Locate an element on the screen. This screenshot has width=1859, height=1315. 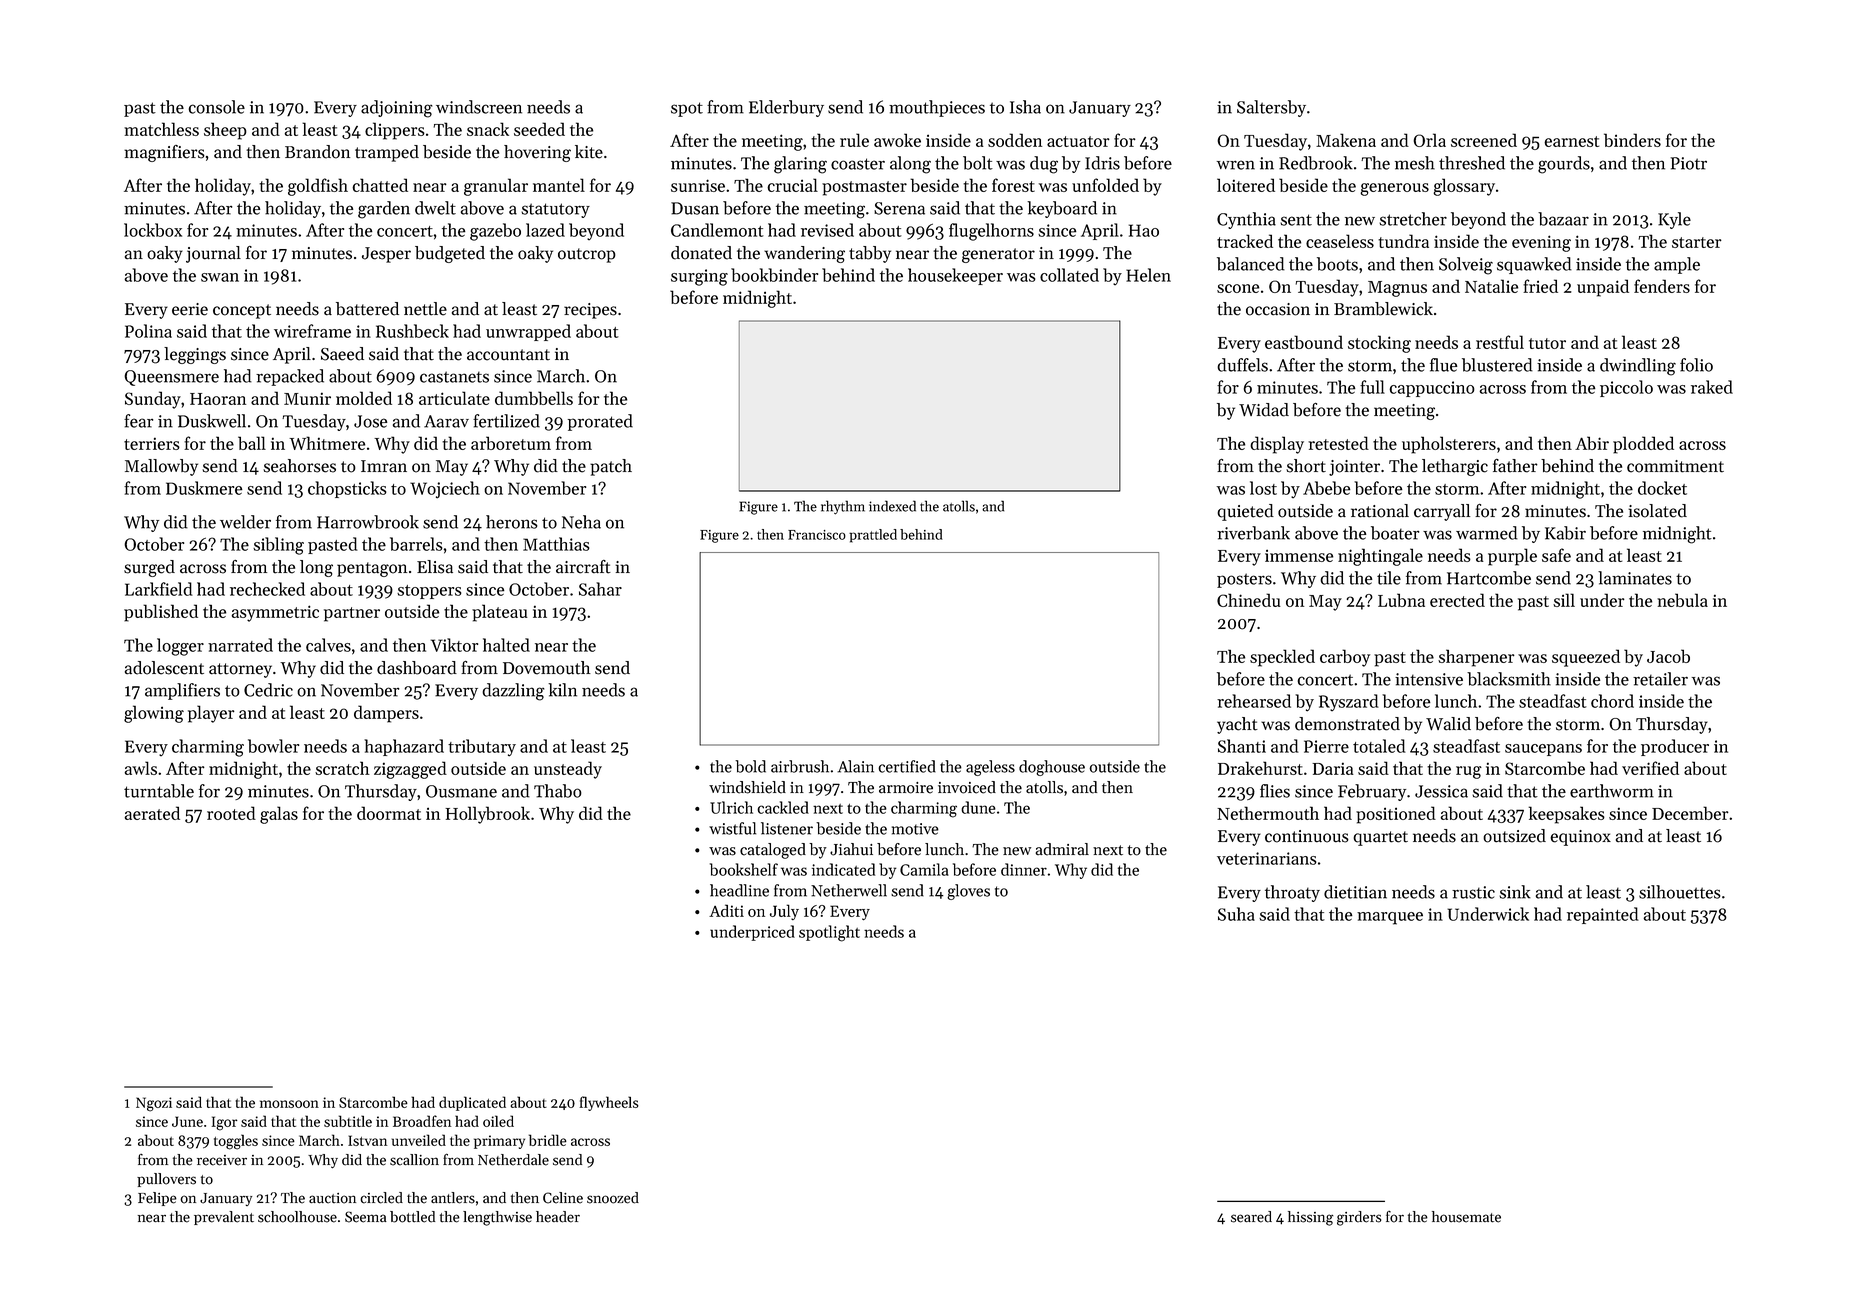
binders is located at coordinates (1632, 140).
